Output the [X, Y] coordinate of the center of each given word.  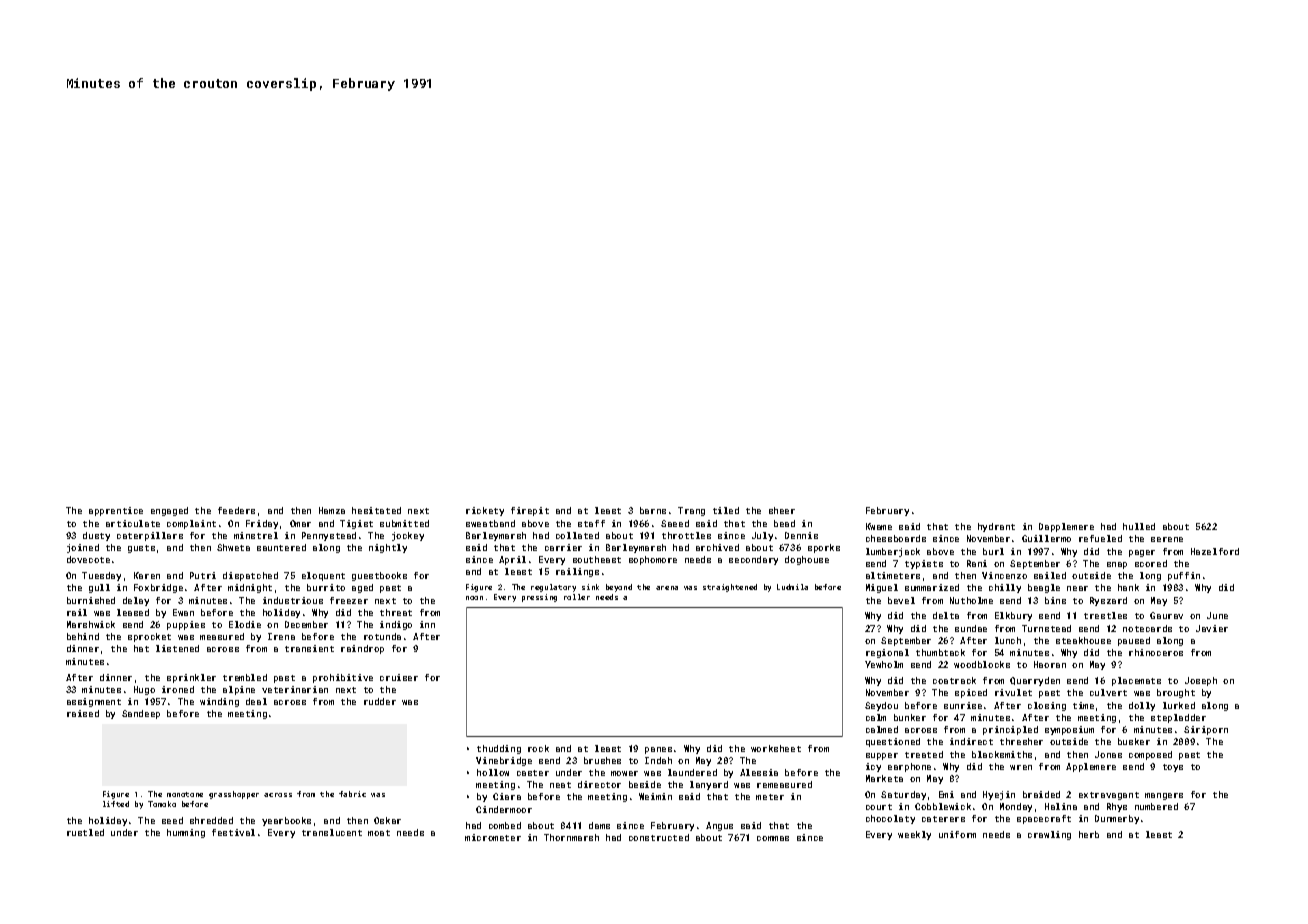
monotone [185, 794]
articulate [133, 523]
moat [379, 833]
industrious [293, 600]
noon [474, 598]
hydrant [996, 527]
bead [784, 523]
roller [577, 597]
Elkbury [1013, 616]
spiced [971, 693]
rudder [380, 701]
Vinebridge [504, 761]
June [1217, 615]
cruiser [399, 677]
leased [133, 612]
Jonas [1108, 754]
